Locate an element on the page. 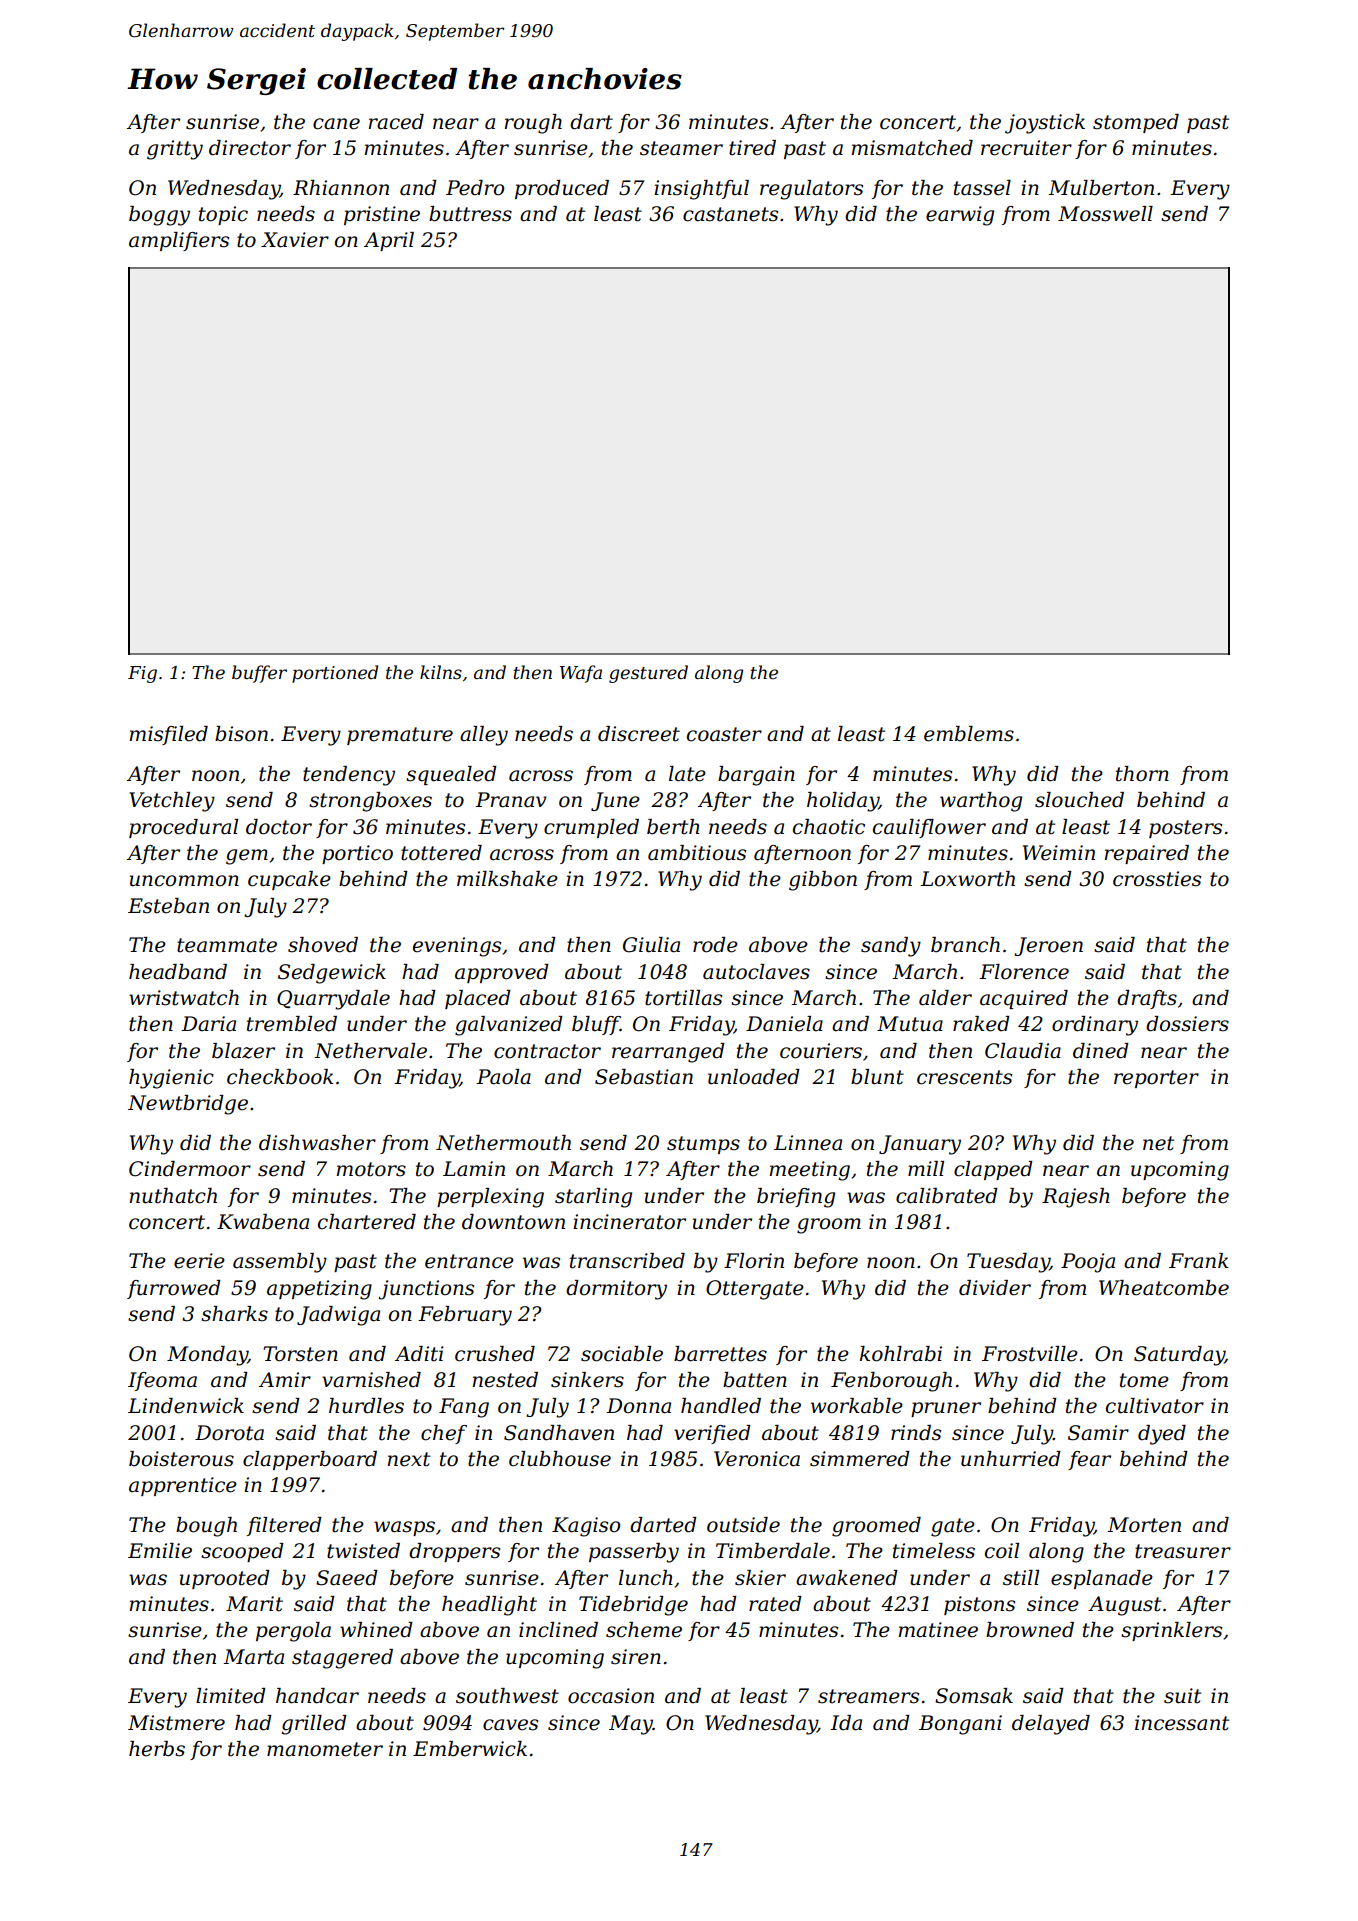 The height and width of the image is (1921, 1358). posters is located at coordinates (1185, 829).
